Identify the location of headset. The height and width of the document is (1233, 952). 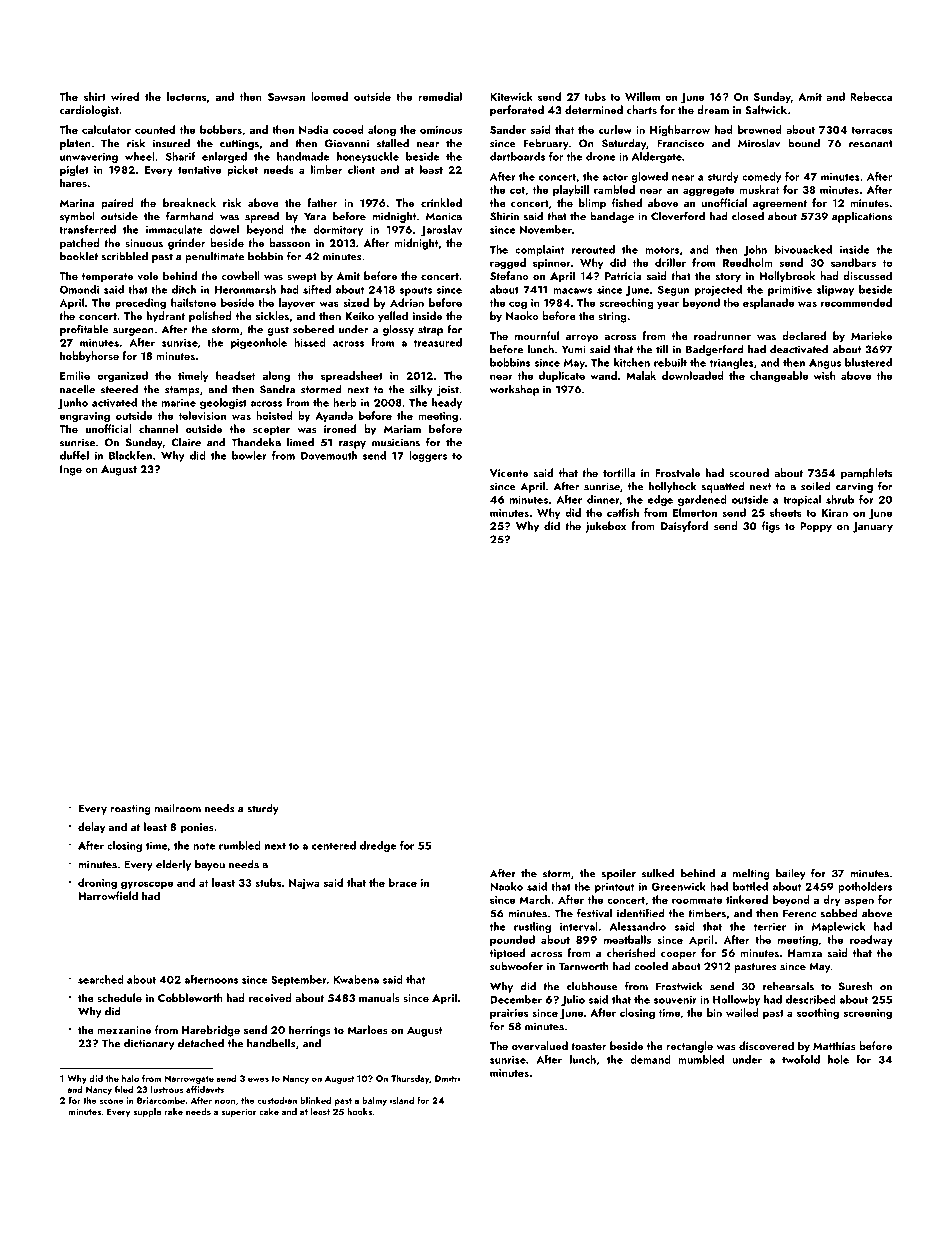
(235, 375).
